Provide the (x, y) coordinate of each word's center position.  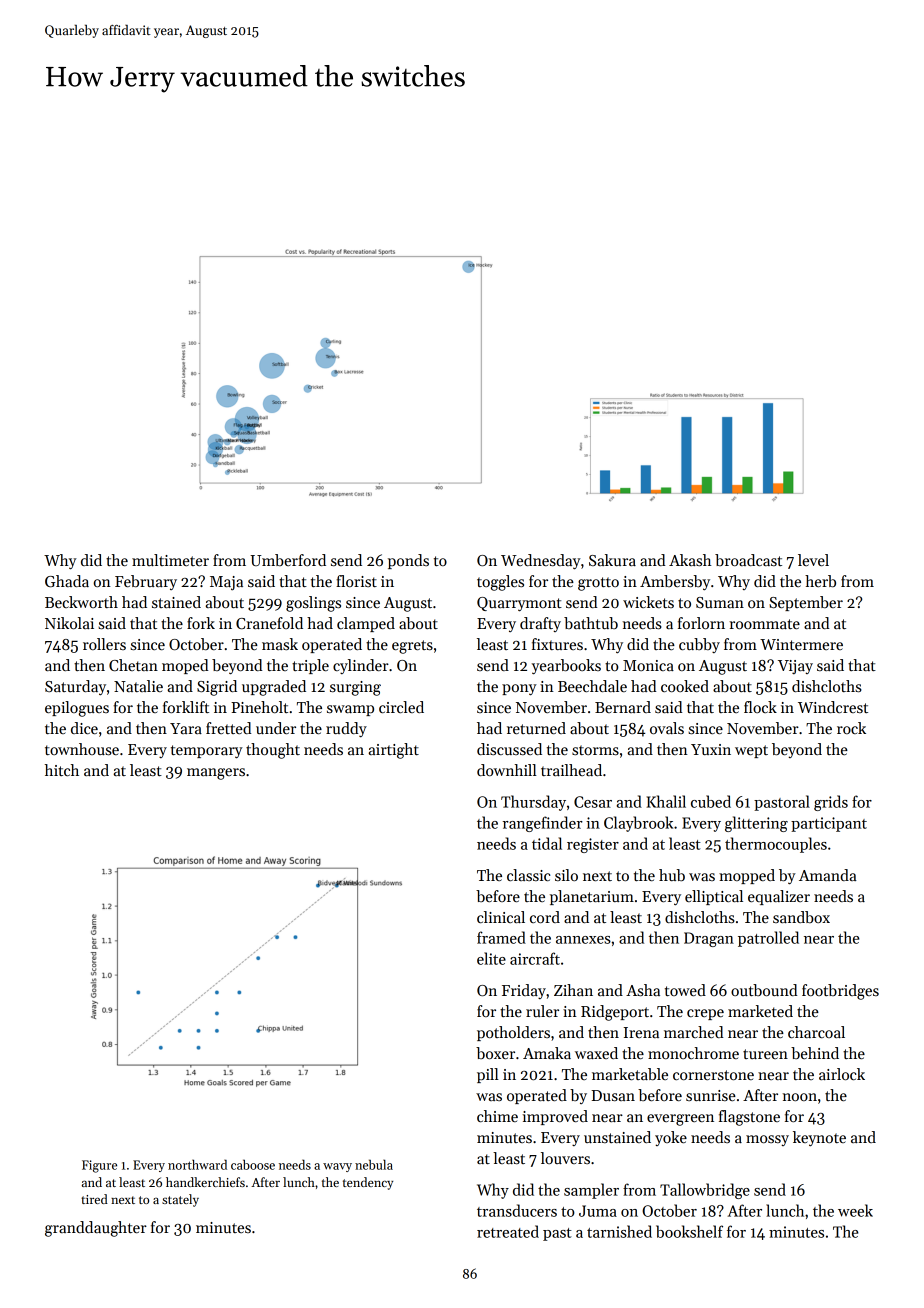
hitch (62, 770)
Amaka (547, 1053)
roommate (764, 624)
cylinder (361, 666)
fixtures (557, 644)
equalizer (779, 897)
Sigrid (217, 688)
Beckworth (81, 602)
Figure (99, 1166)
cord (545, 917)
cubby (699, 645)
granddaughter (96, 1229)
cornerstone (713, 1075)
